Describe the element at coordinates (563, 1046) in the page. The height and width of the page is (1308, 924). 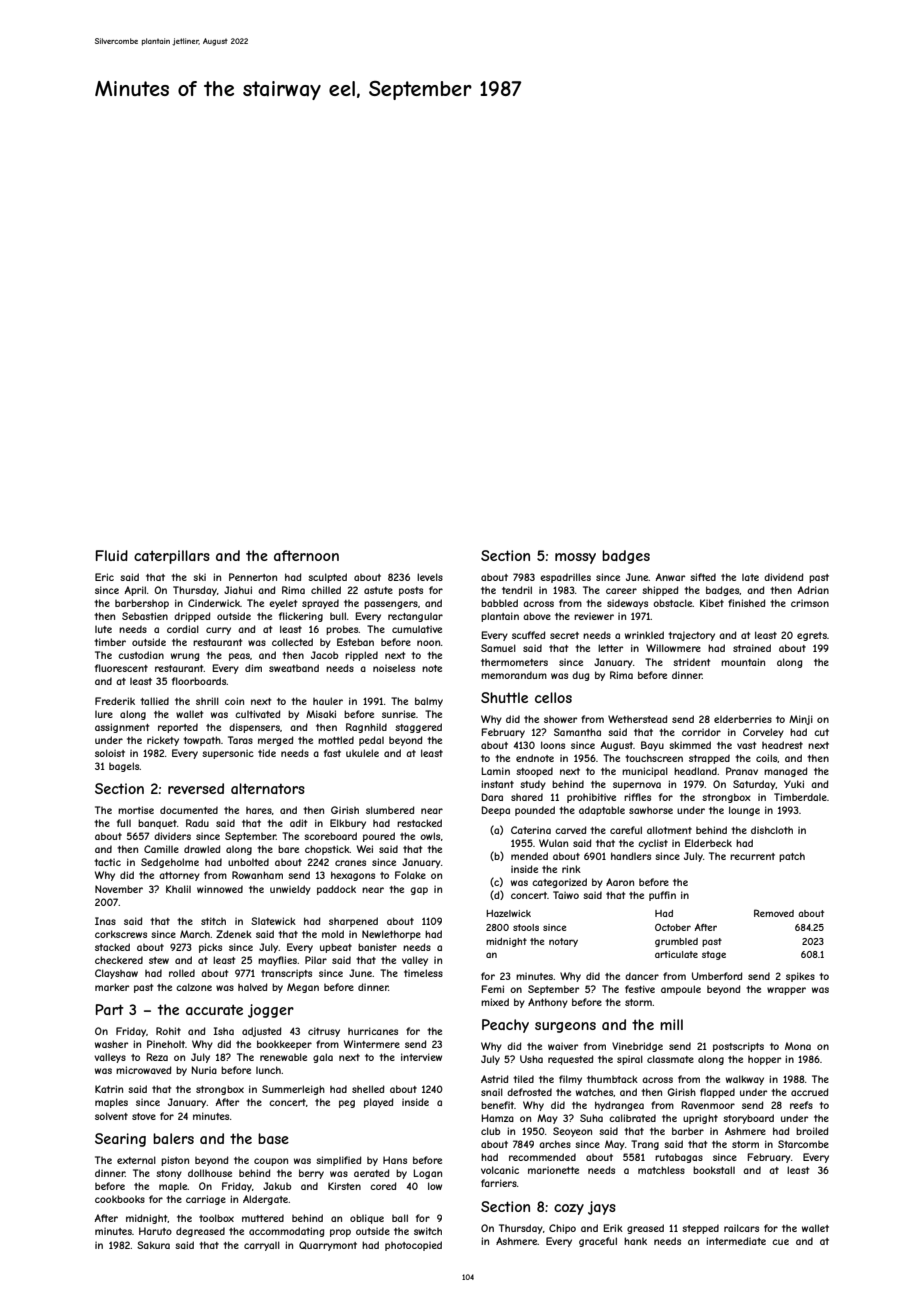
I see `waiver` at that location.
